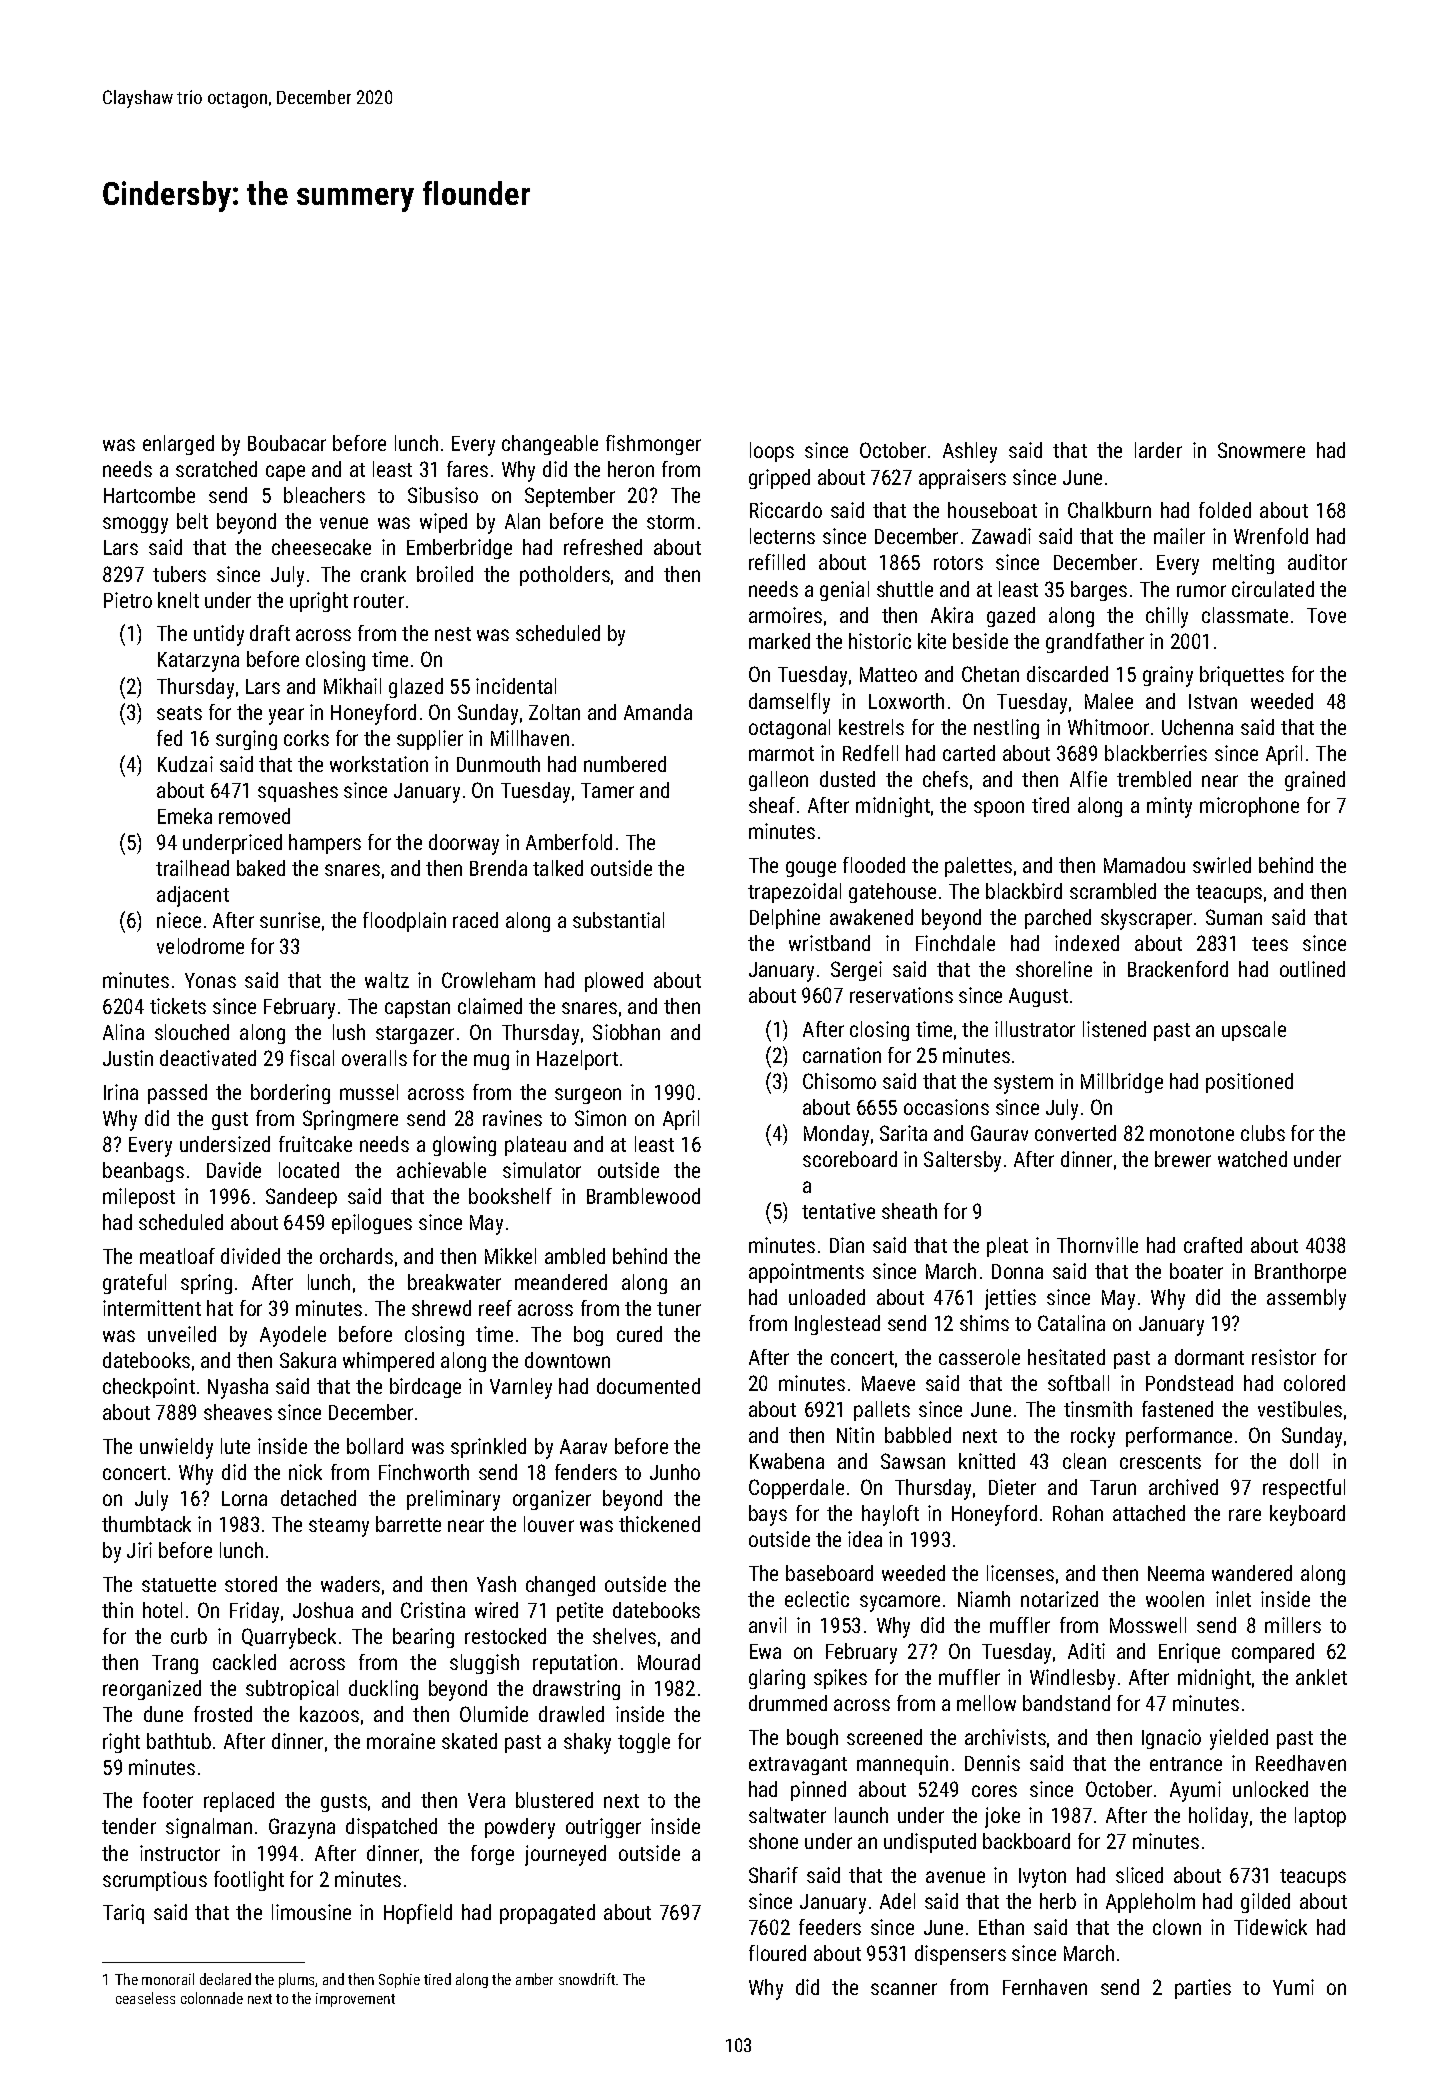 The height and width of the screenshot is (2100, 1450). Describe the element at coordinates (588, 1336) in the screenshot. I see `bog` at that location.
